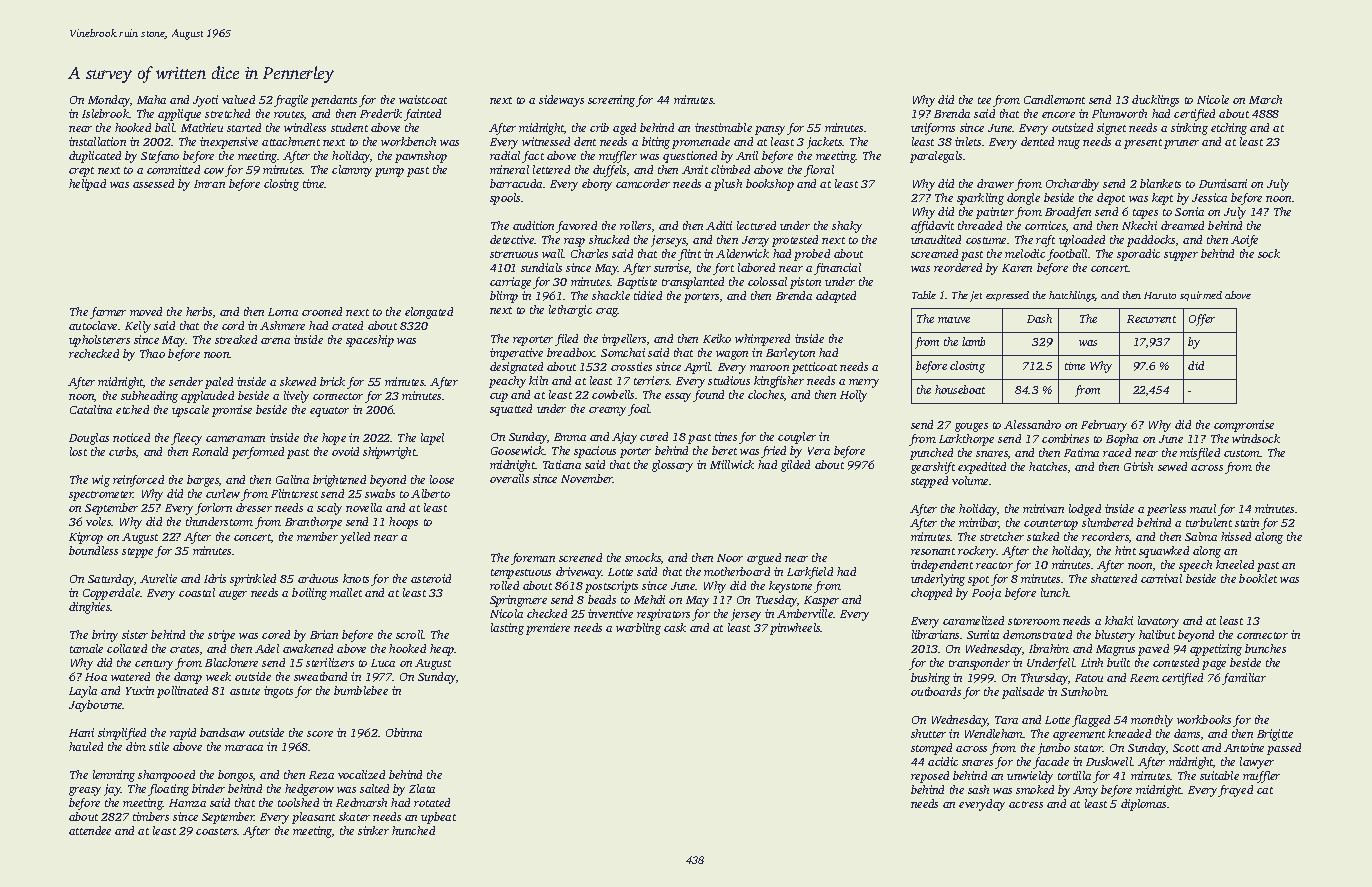  Describe the element at coordinates (334, 101) in the screenshot. I see `pendants` at that location.
